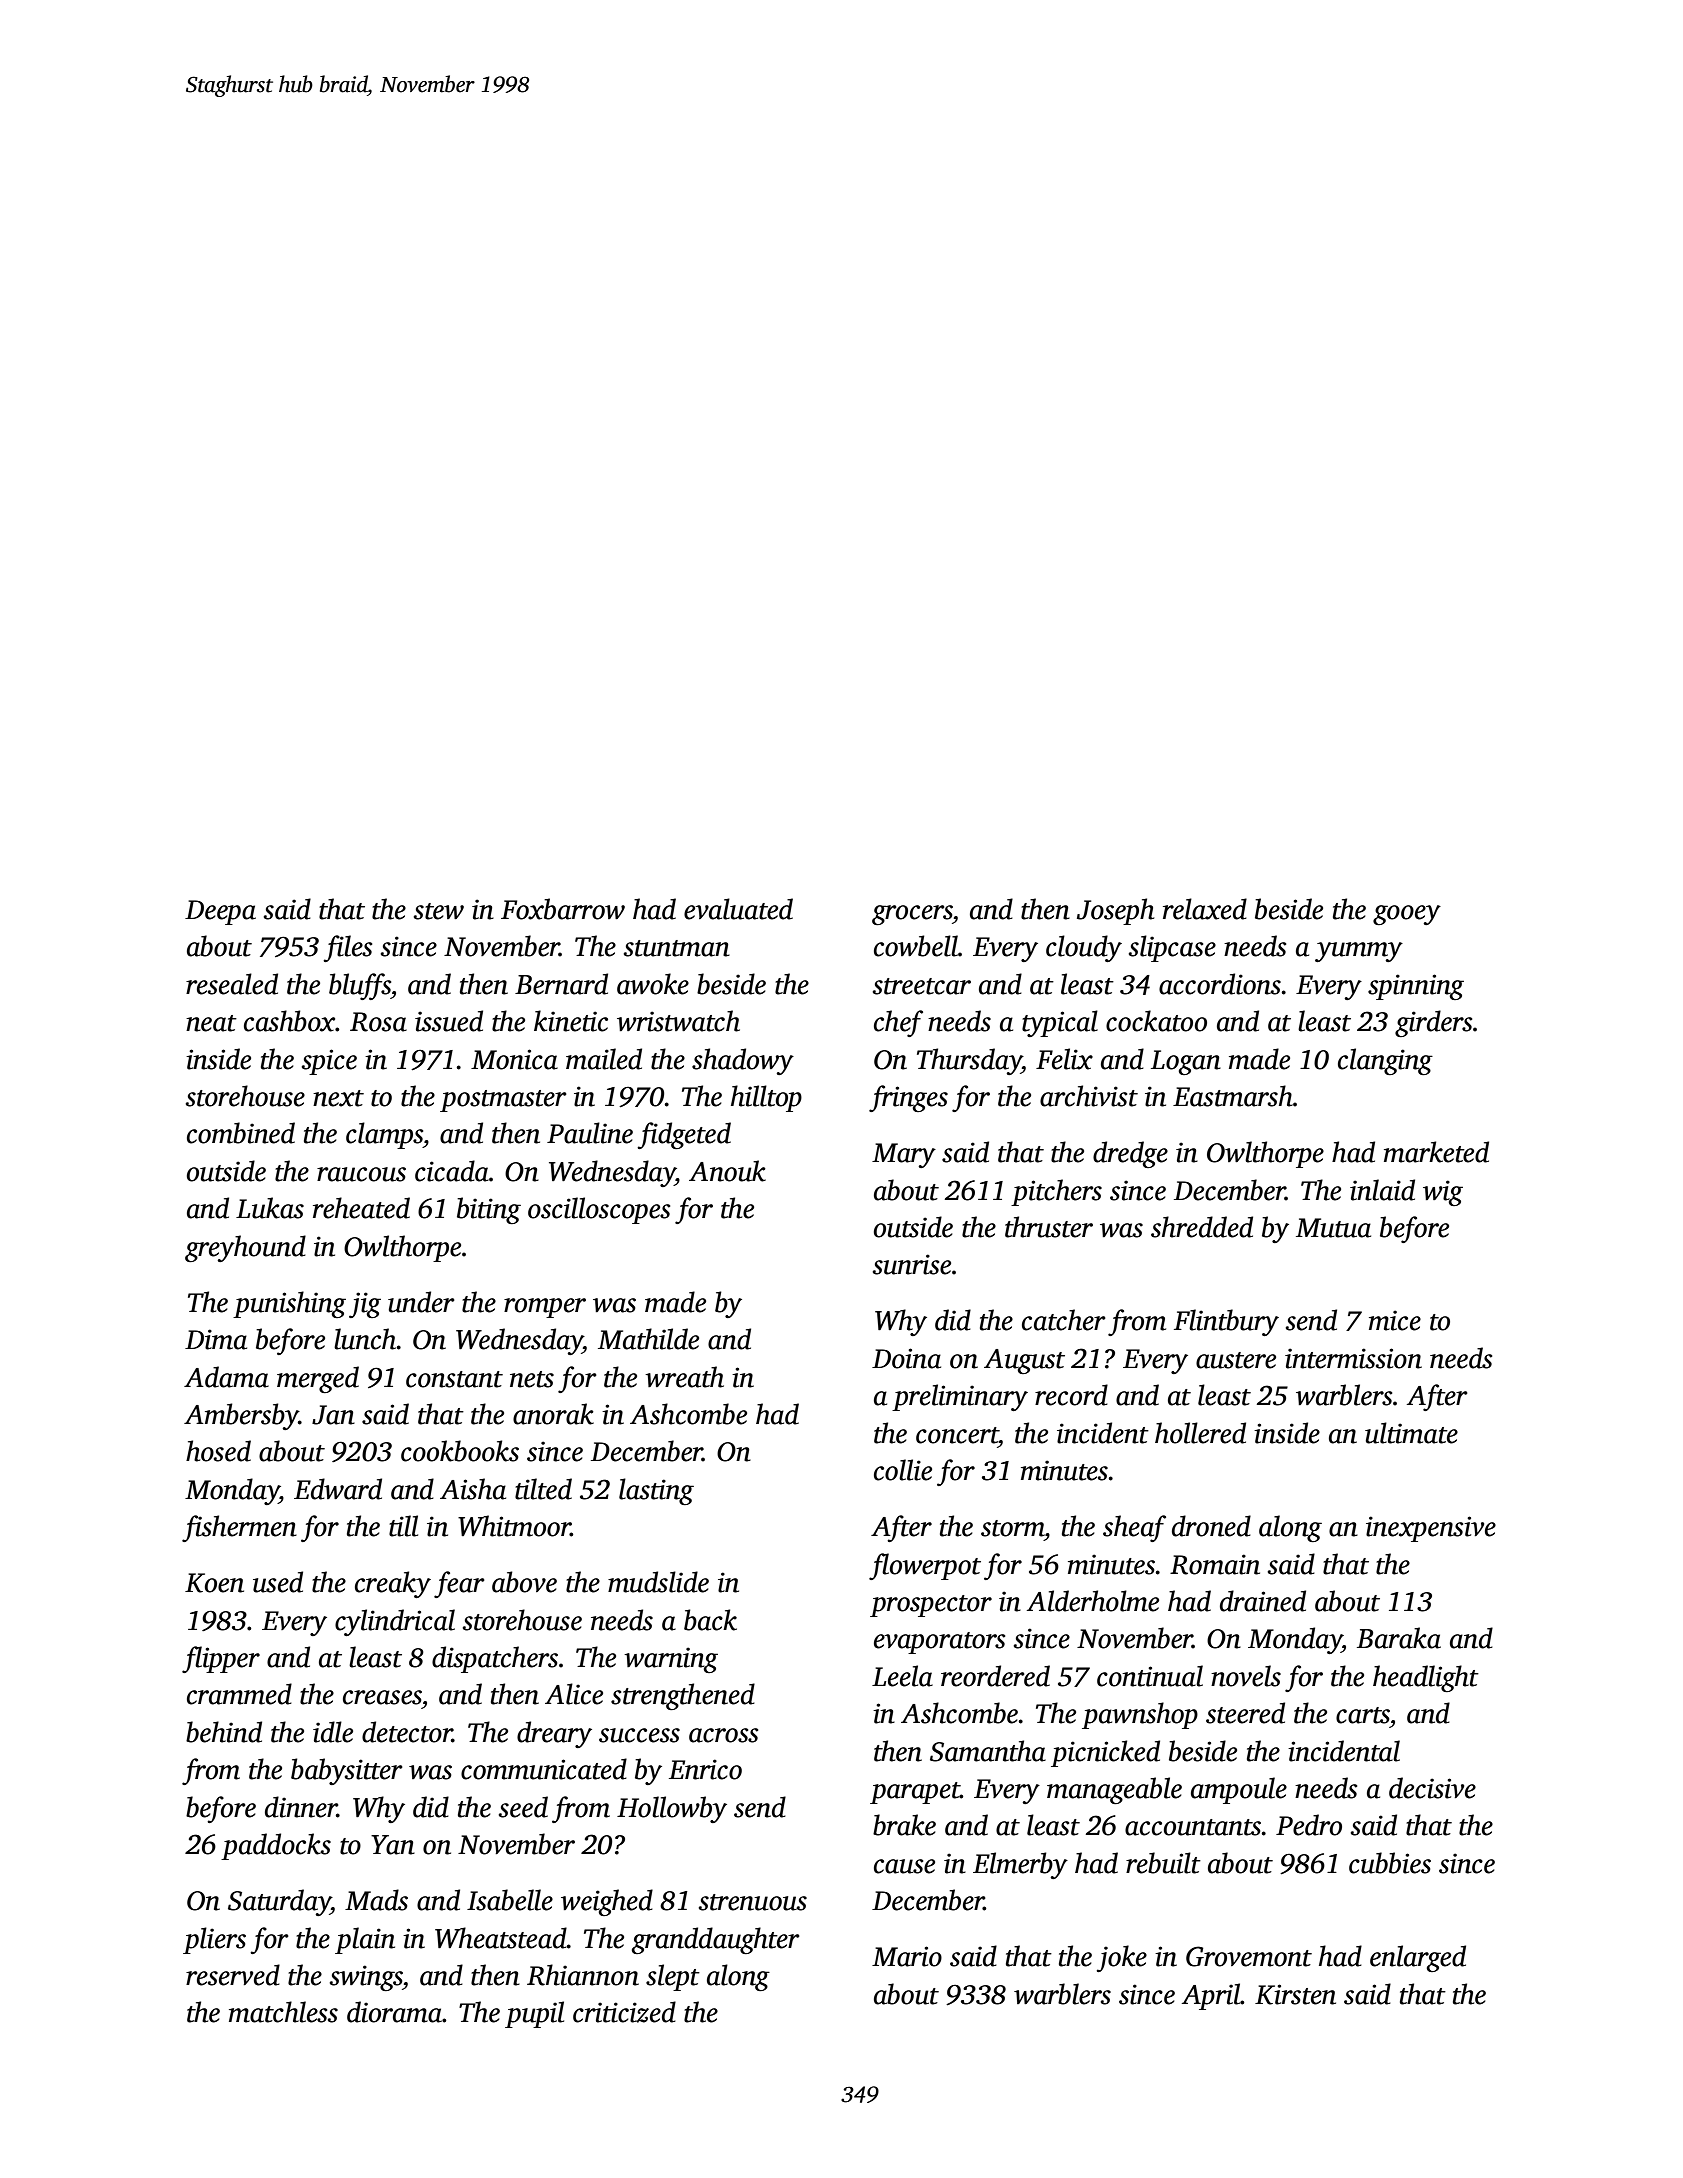 The image size is (1683, 2178). Describe the element at coordinates (563, 909) in the document. I see `Foxbarrow` at that location.
